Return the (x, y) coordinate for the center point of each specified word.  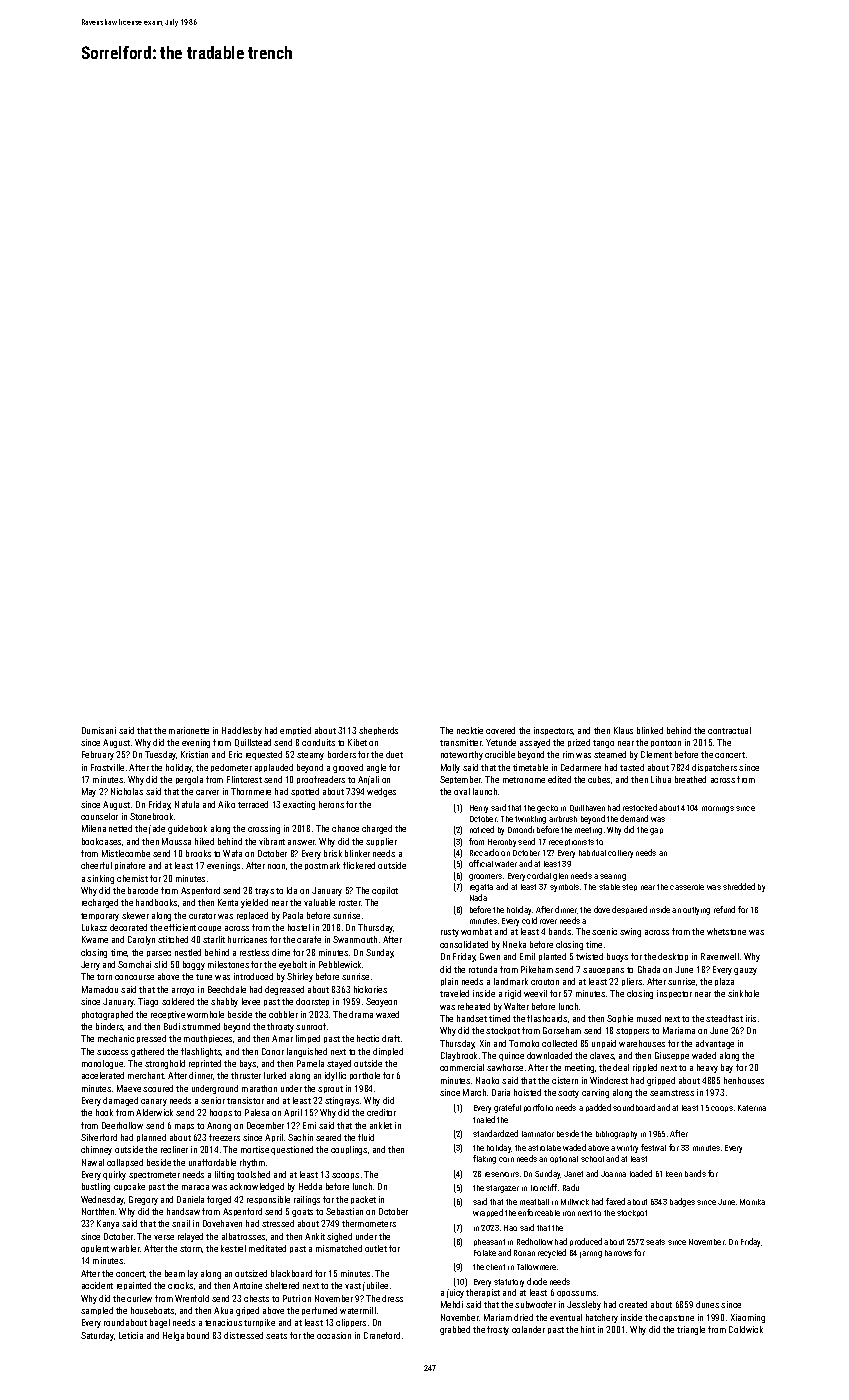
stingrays (342, 1101)
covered (500, 730)
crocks (180, 1285)
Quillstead (253, 743)
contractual (729, 730)
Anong (219, 1126)
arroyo (183, 991)
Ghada (649, 969)
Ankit (315, 1236)
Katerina (752, 1108)
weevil (535, 993)
